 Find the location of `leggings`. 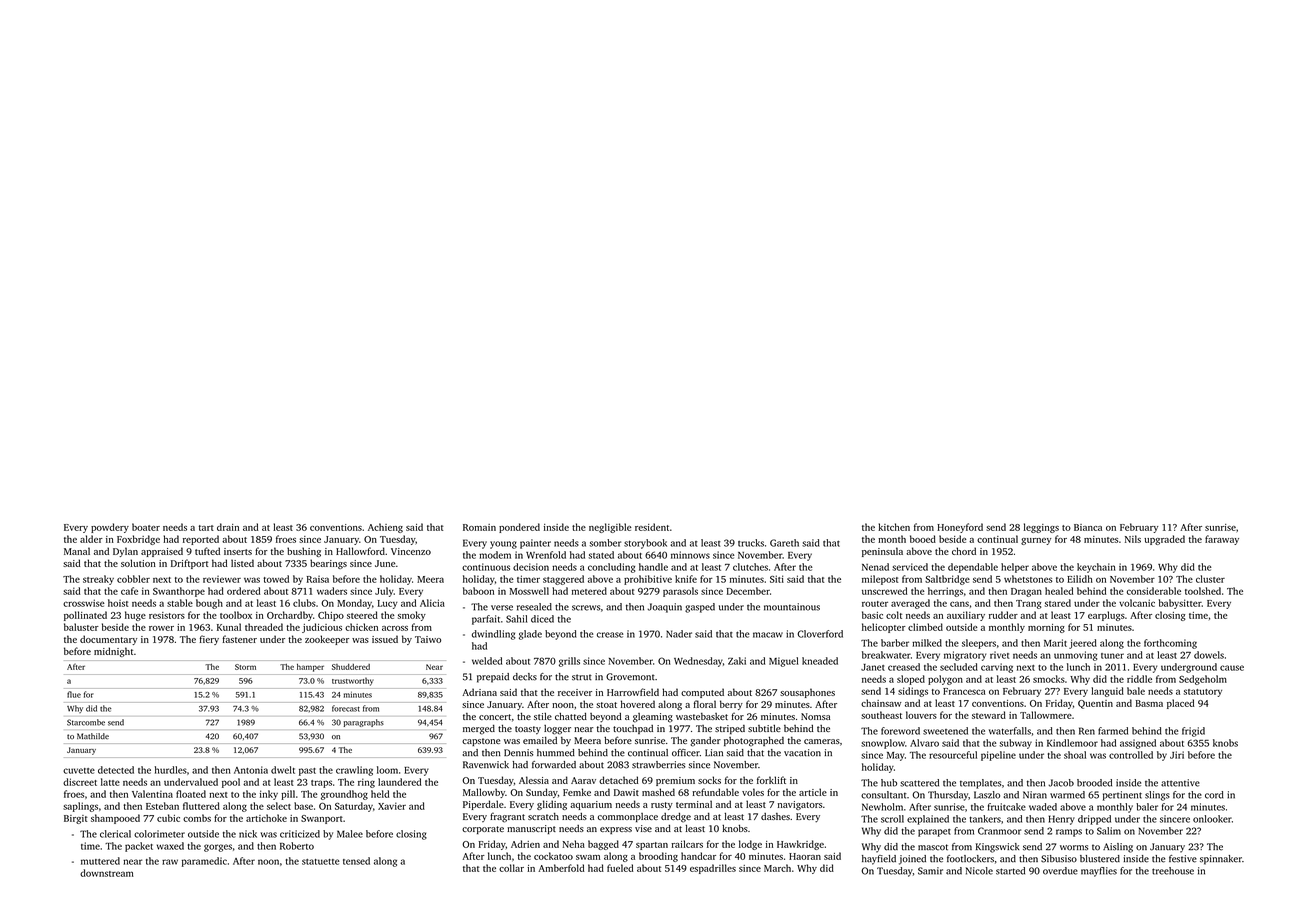

leggings is located at coordinates (1041, 528).
